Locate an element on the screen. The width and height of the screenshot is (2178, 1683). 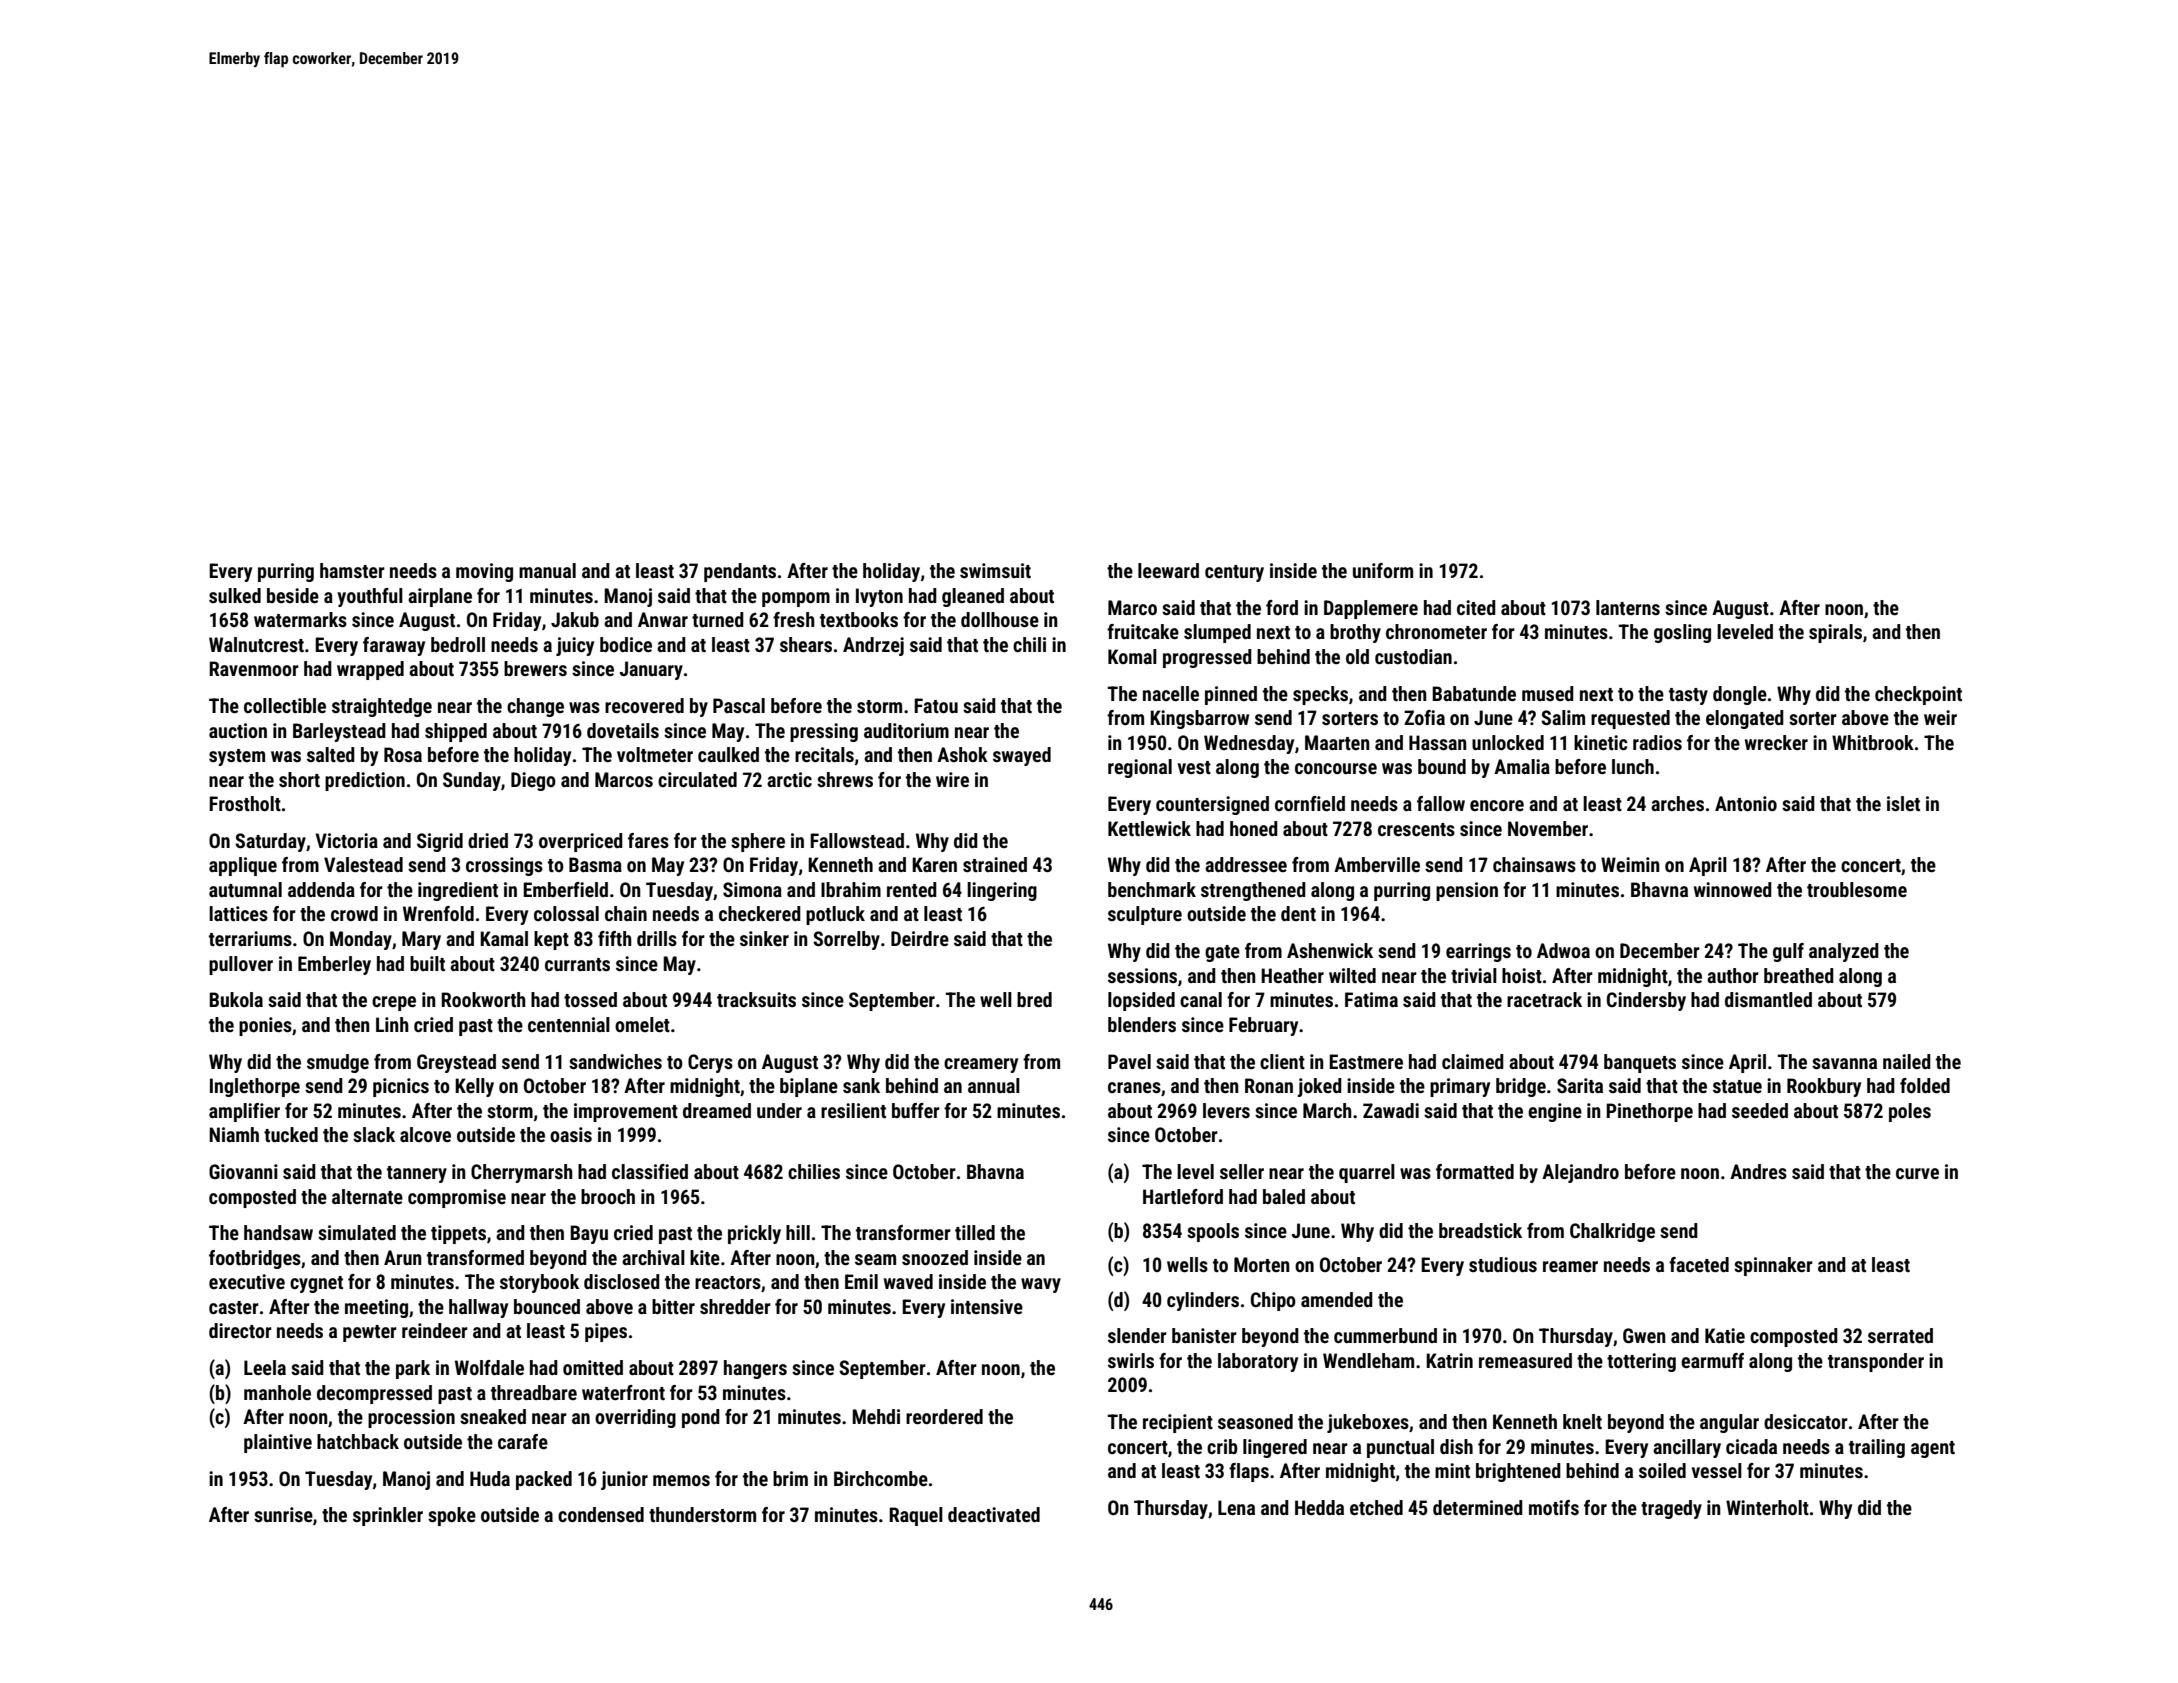
Fatima is located at coordinates (1371, 999).
